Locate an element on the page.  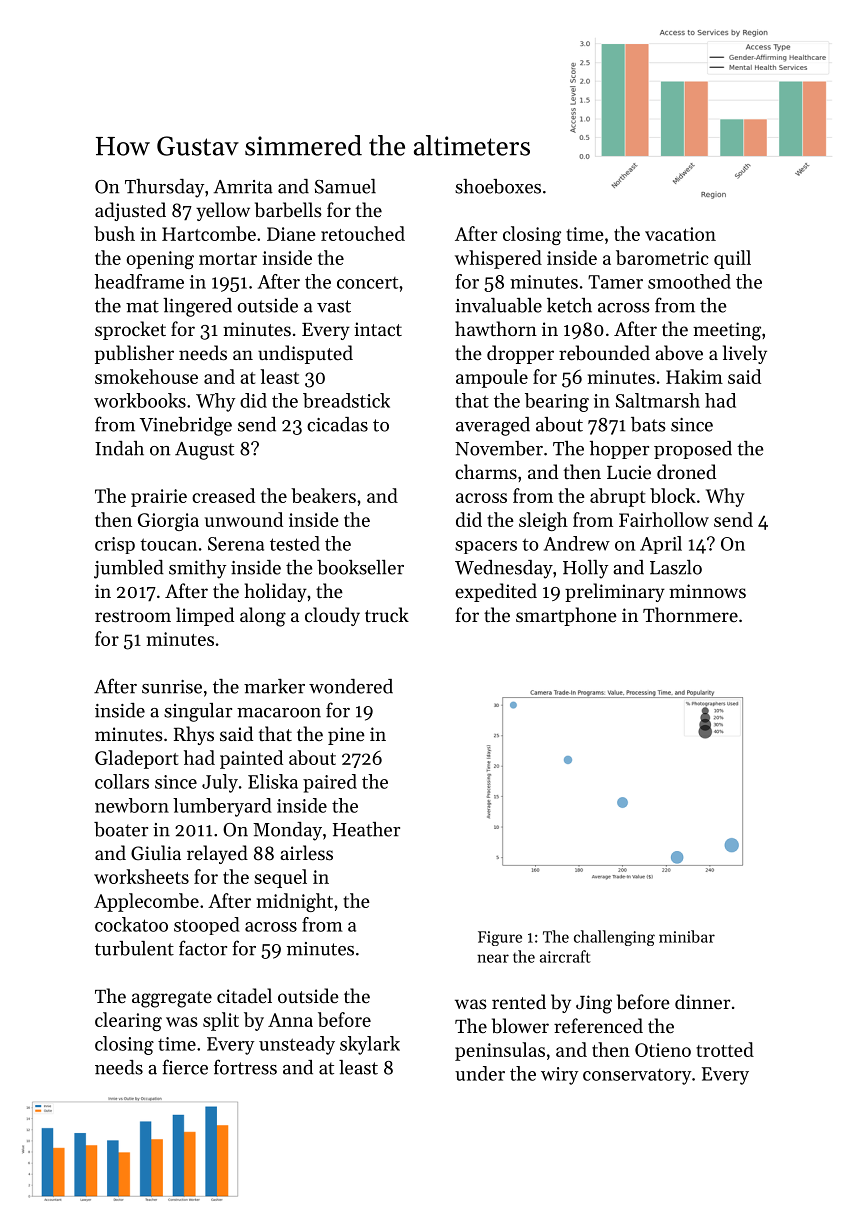
near is located at coordinates (493, 958).
